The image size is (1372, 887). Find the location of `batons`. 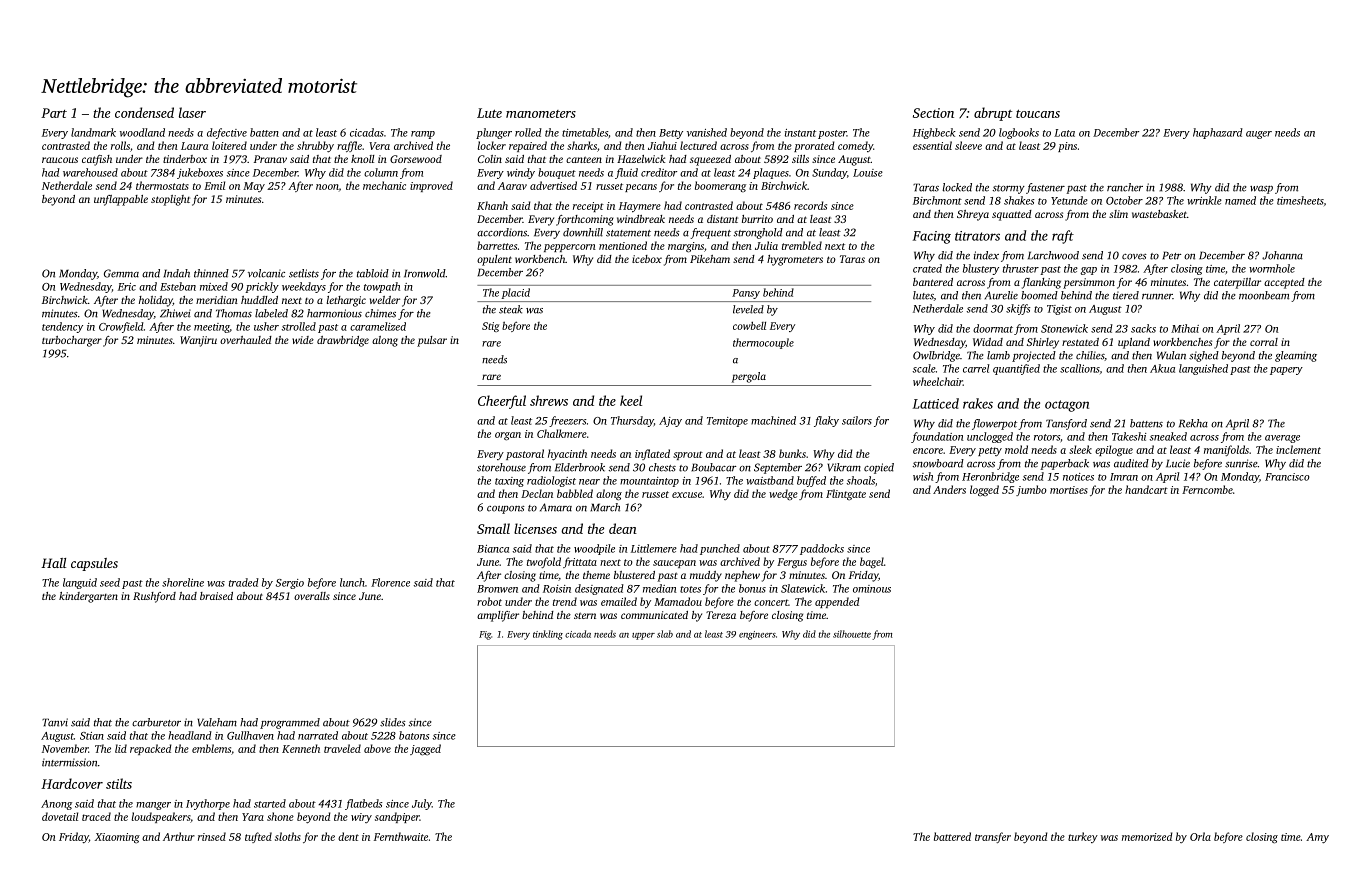

batons is located at coordinates (414, 735).
